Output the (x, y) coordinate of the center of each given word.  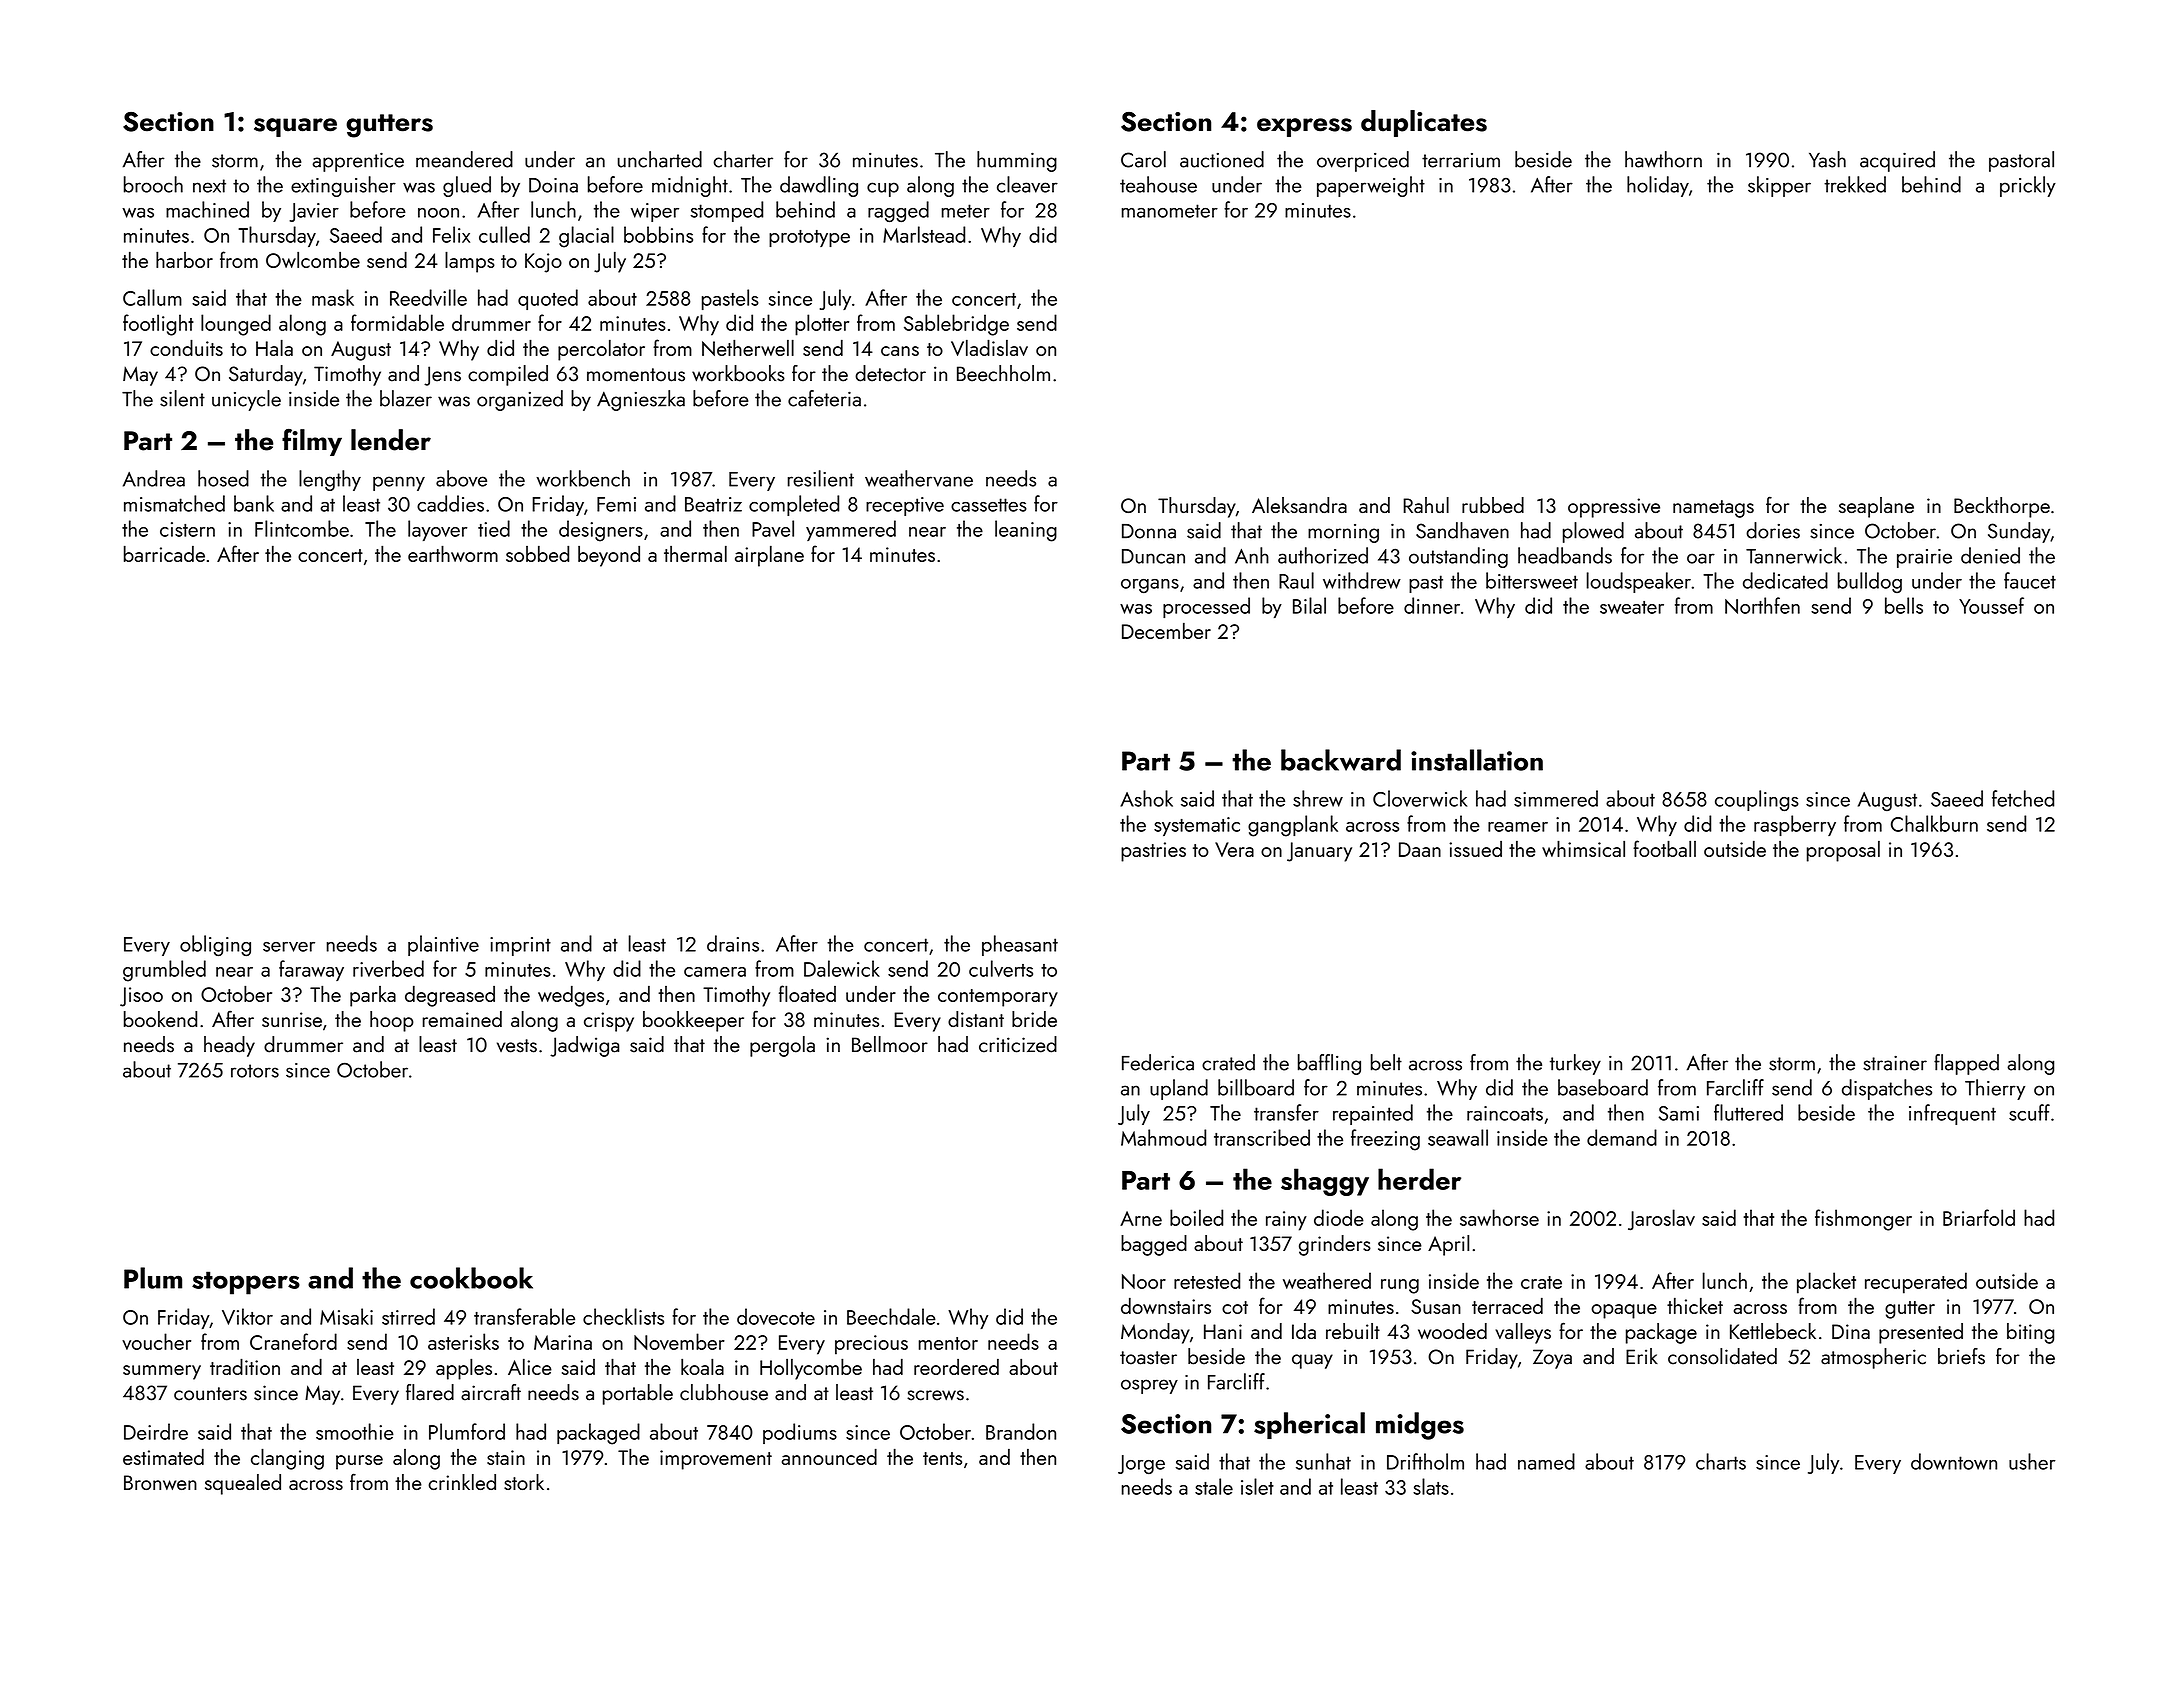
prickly (2028, 186)
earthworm (453, 553)
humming (1017, 161)
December (1166, 631)
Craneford (293, 1341)
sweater (1632, 607)
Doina (553, 185)
